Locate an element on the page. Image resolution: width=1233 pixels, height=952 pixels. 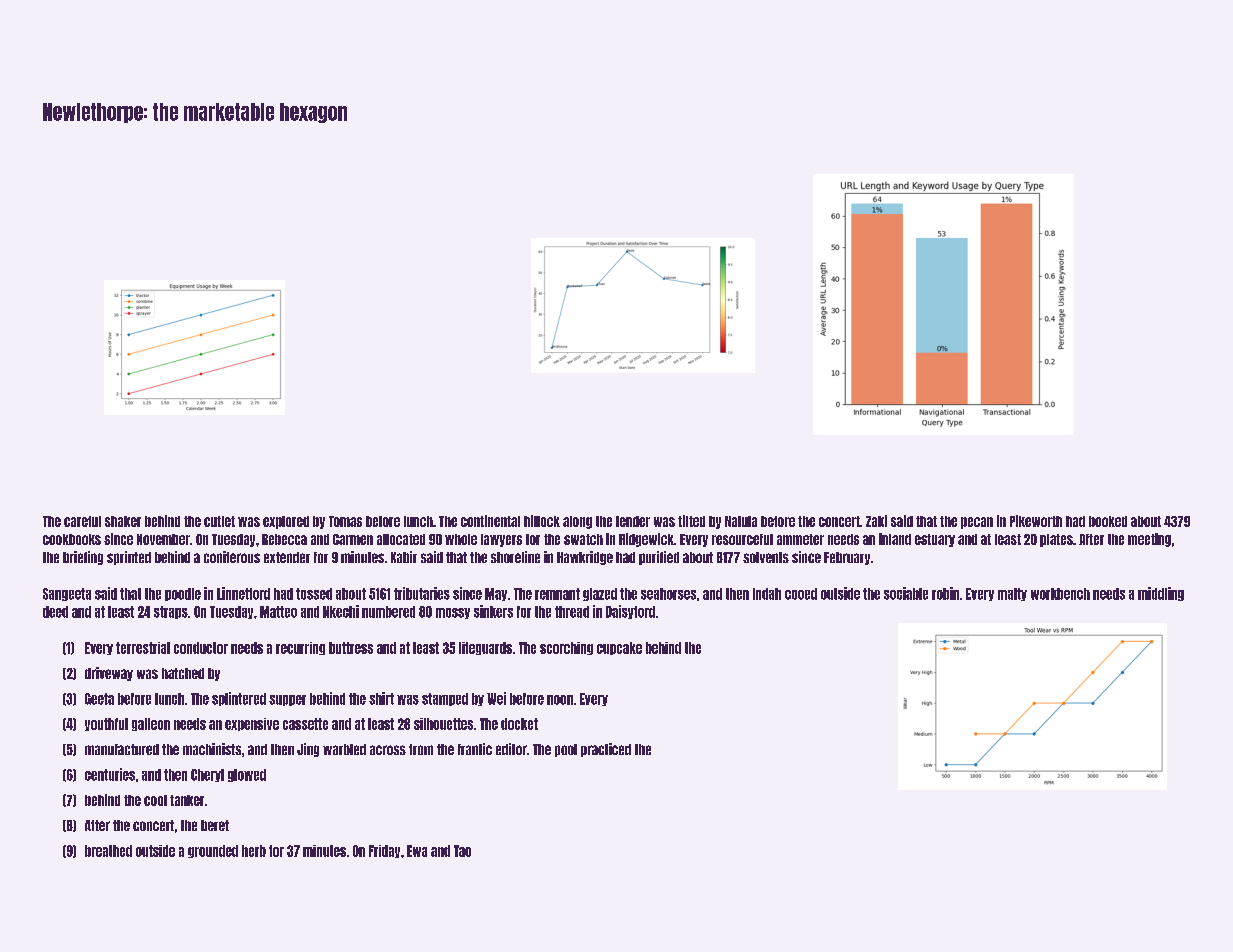
cool is located at coordinates (155, 800).
